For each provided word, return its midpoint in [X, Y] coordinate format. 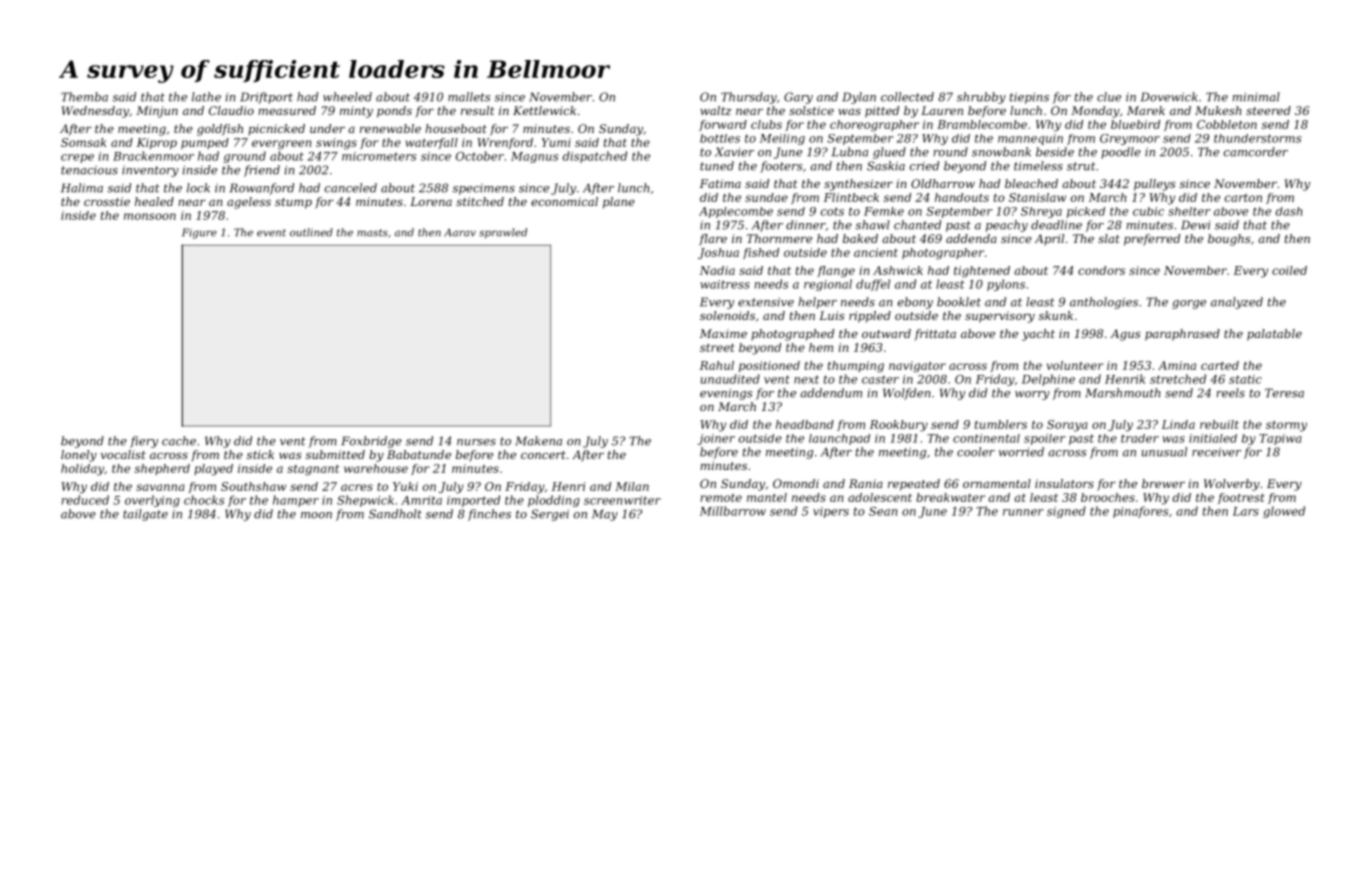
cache [179, 441]
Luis [832, 315]
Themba [84, 97]
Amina [1177, 365]
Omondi [796, 483]
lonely [79, 456]
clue [1109, 97]
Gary [798, 98]
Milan [632, 486]
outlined [311, 232]
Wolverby [1232, 485]
